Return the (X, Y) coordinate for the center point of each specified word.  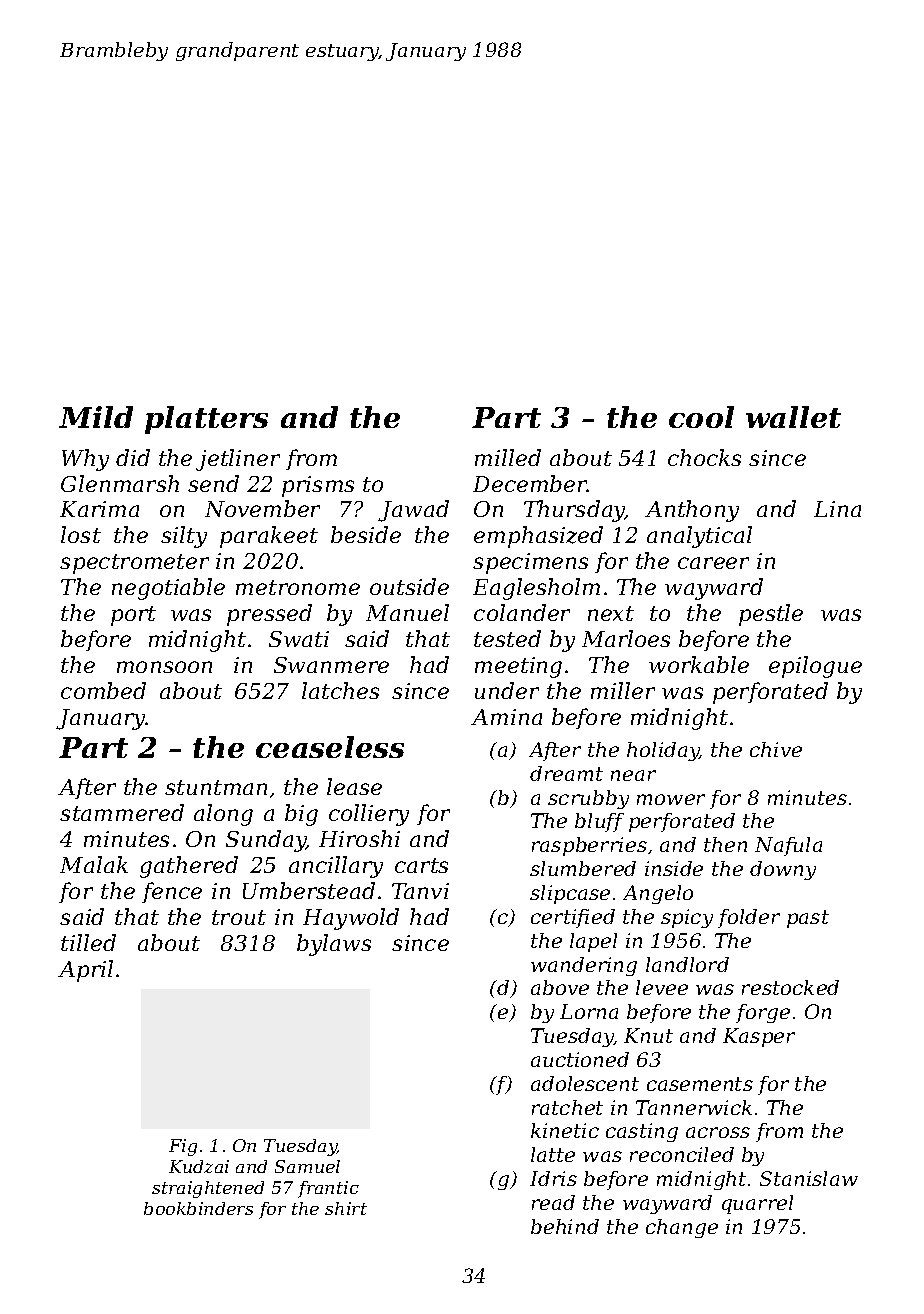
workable (699, 664)
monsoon (164, 667)
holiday (663, 751)
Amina (506, 717)
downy (783, 870)
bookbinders (198, 1208)
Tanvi (420, 891)
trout (239, 917)
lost (81, 534)
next (611, 613)
